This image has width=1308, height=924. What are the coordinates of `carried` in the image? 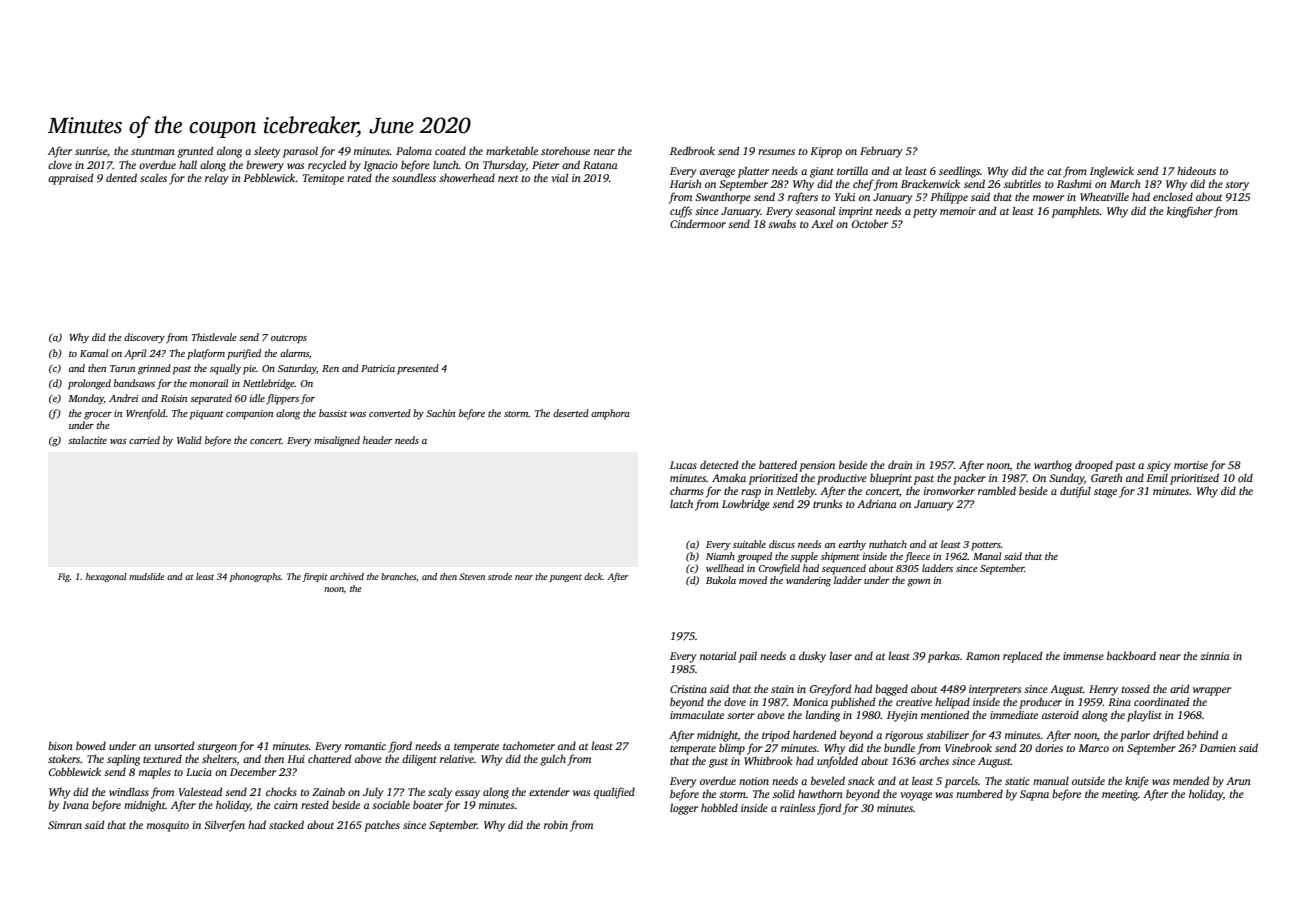 It's located at (144, 440).
